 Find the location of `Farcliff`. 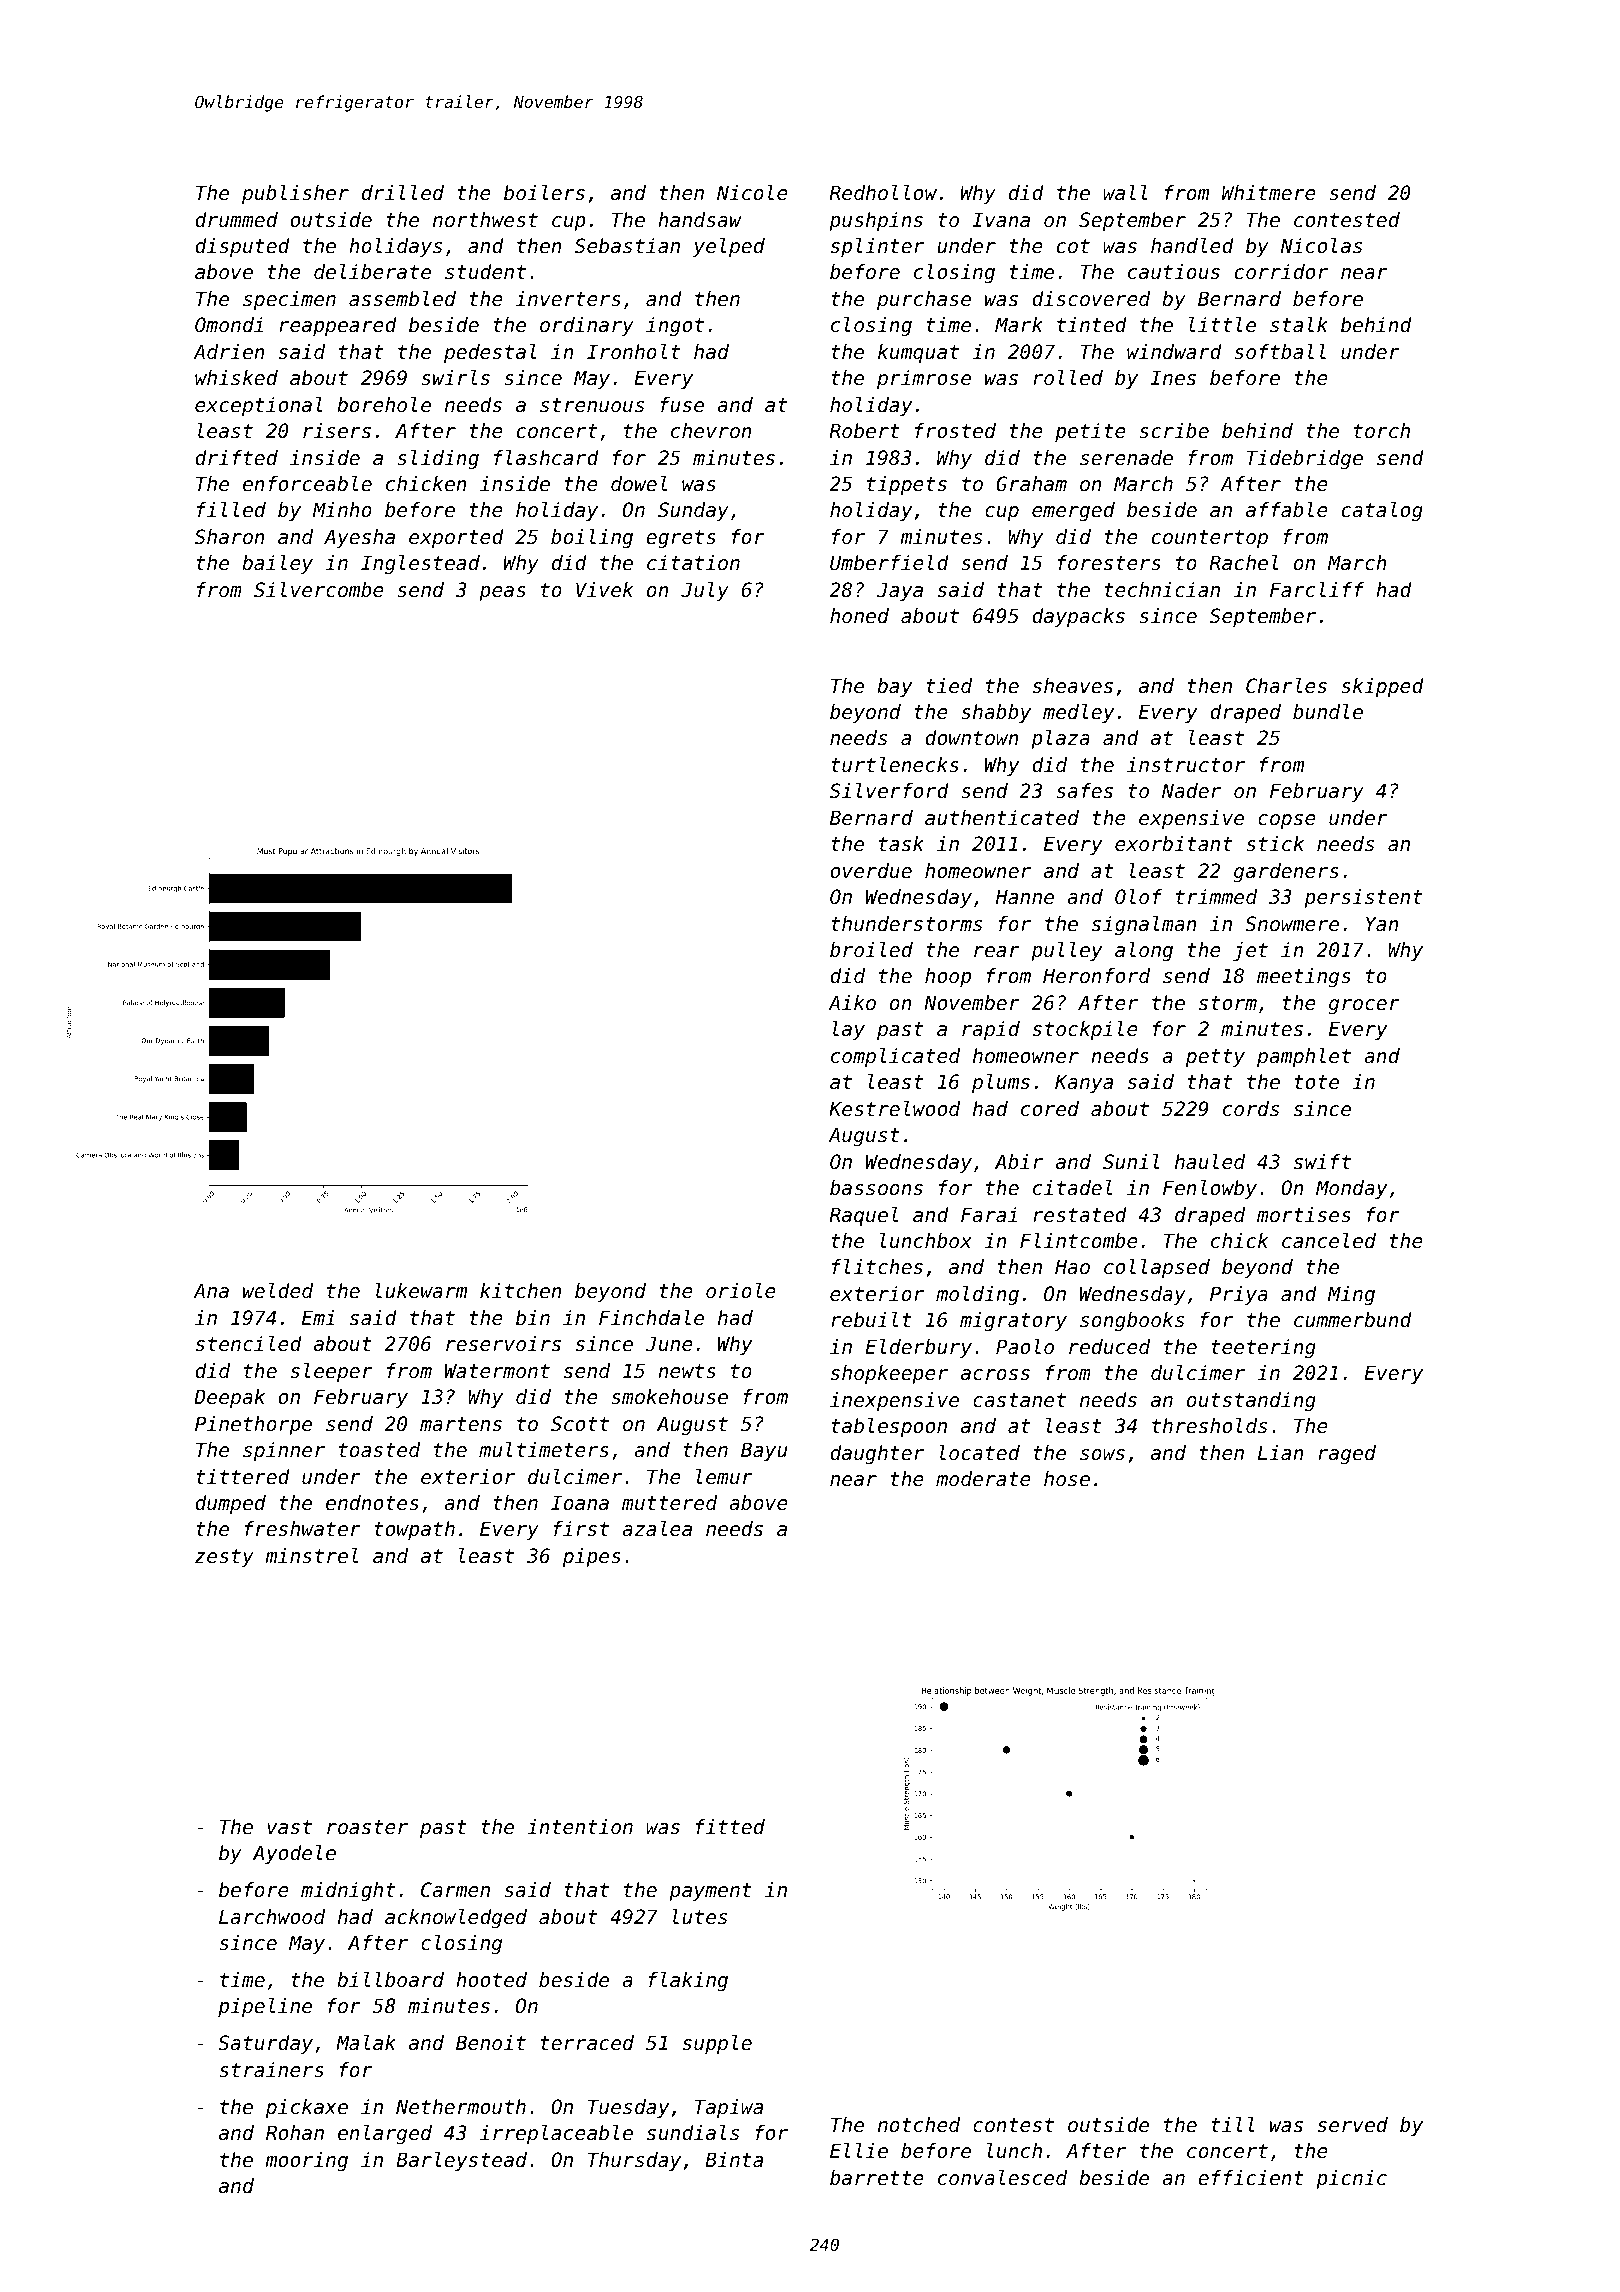

Farcliff is located at coordinates (1317, 590).
